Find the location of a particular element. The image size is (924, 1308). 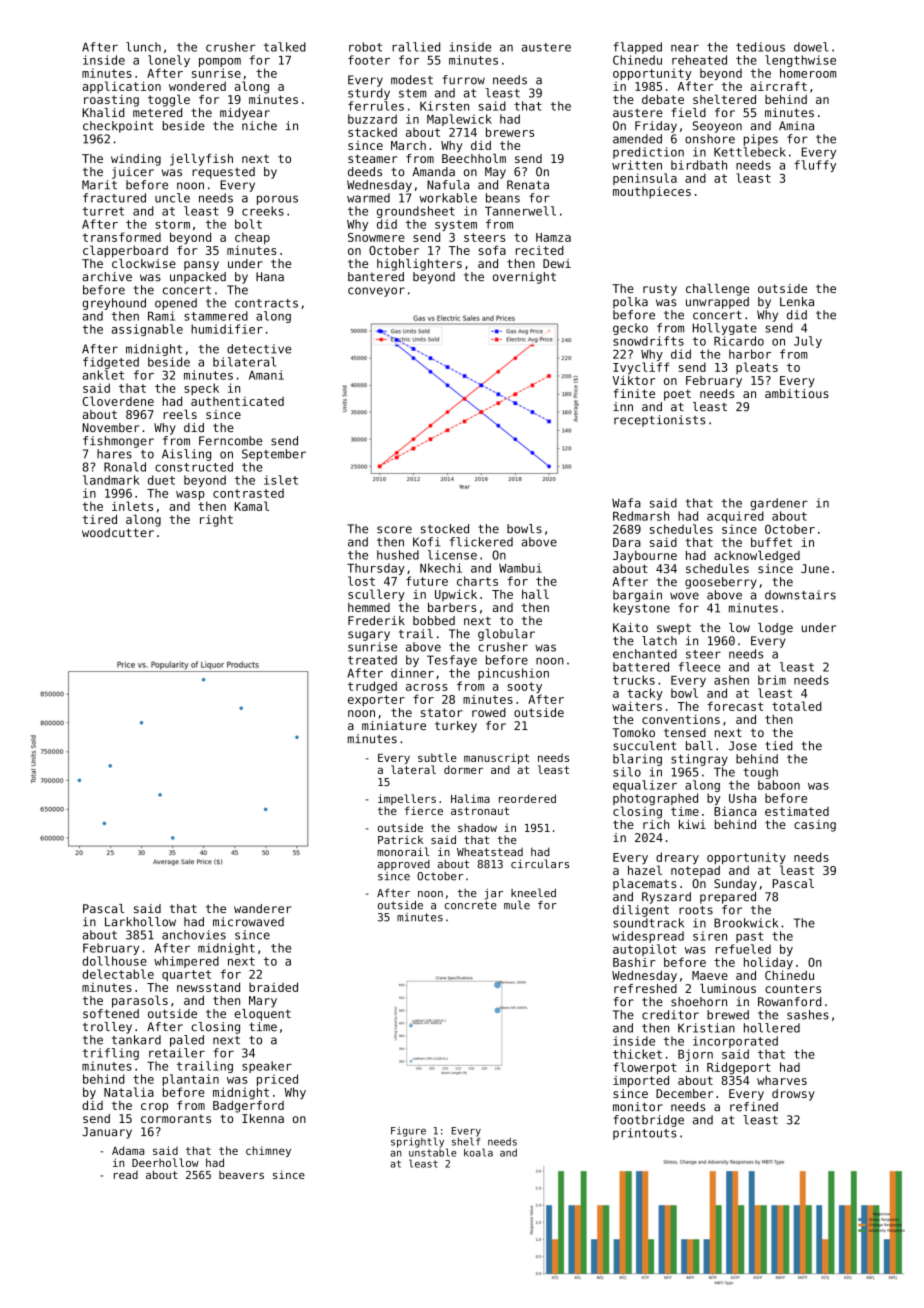

Bianca is located at coordinates (735, 811).
